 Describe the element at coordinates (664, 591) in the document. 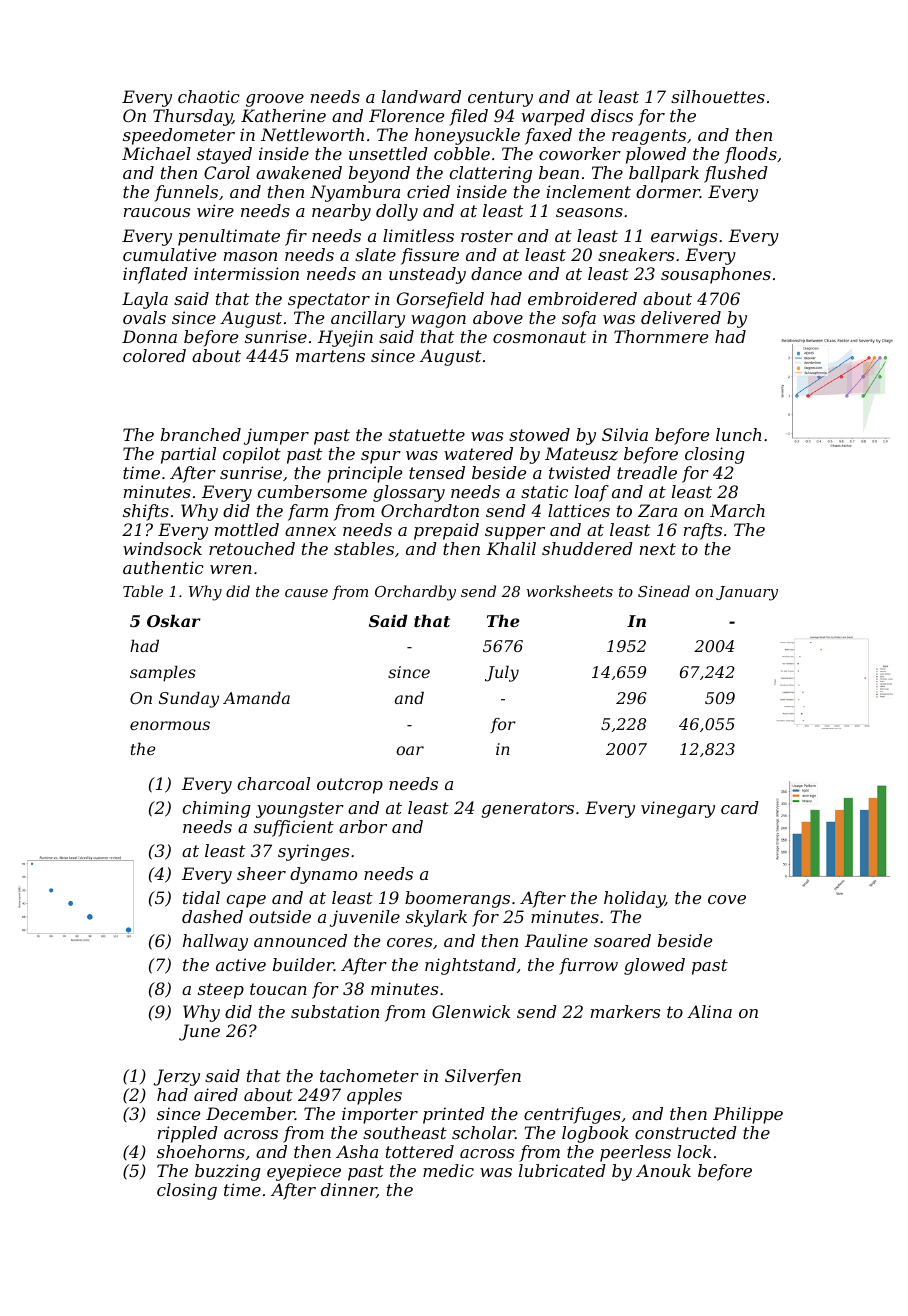

I see `Sinead` at that location.
